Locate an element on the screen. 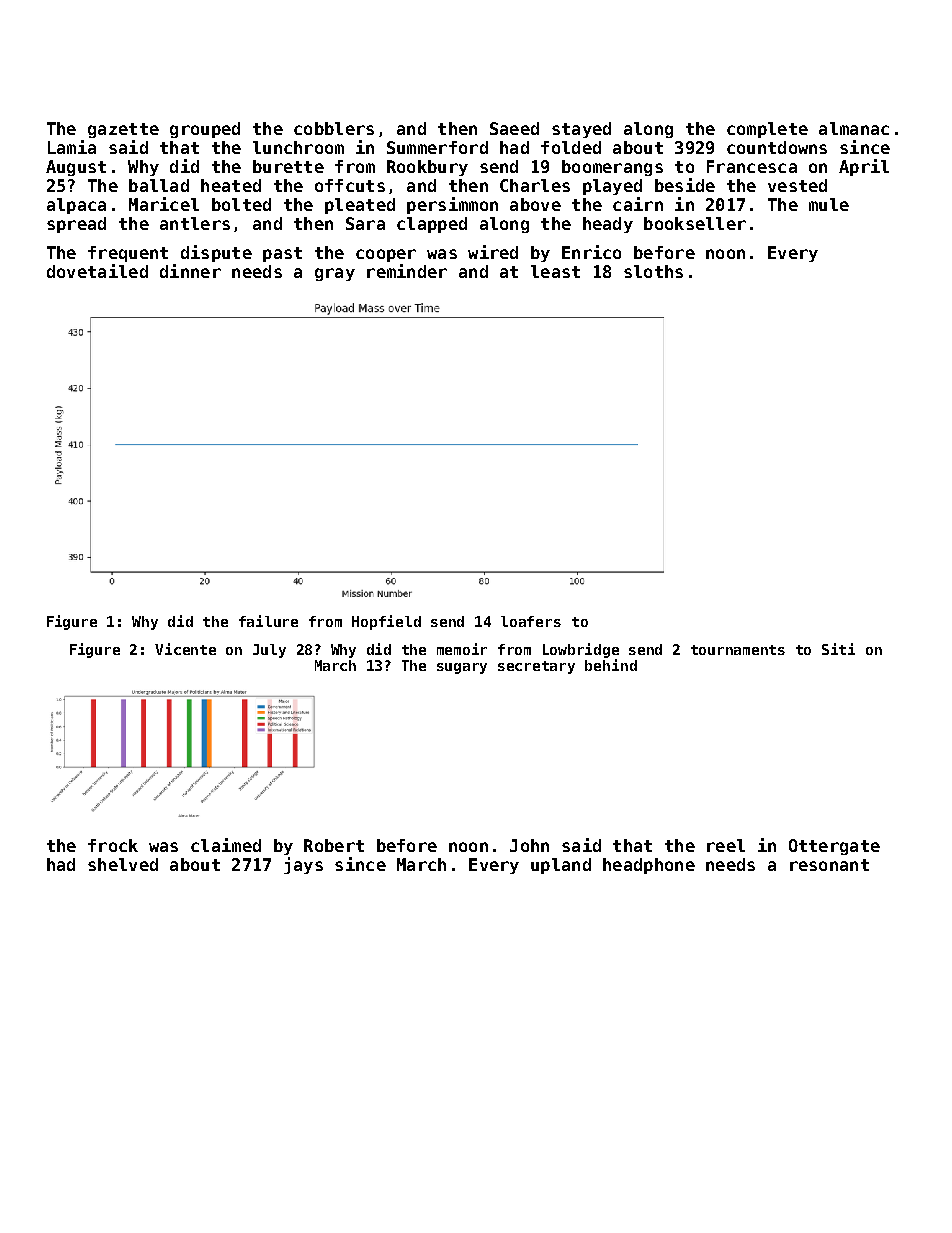 Image resolution: width=952 pixels, height=1233 pixels. gray is located at coordinates (335, 274).
